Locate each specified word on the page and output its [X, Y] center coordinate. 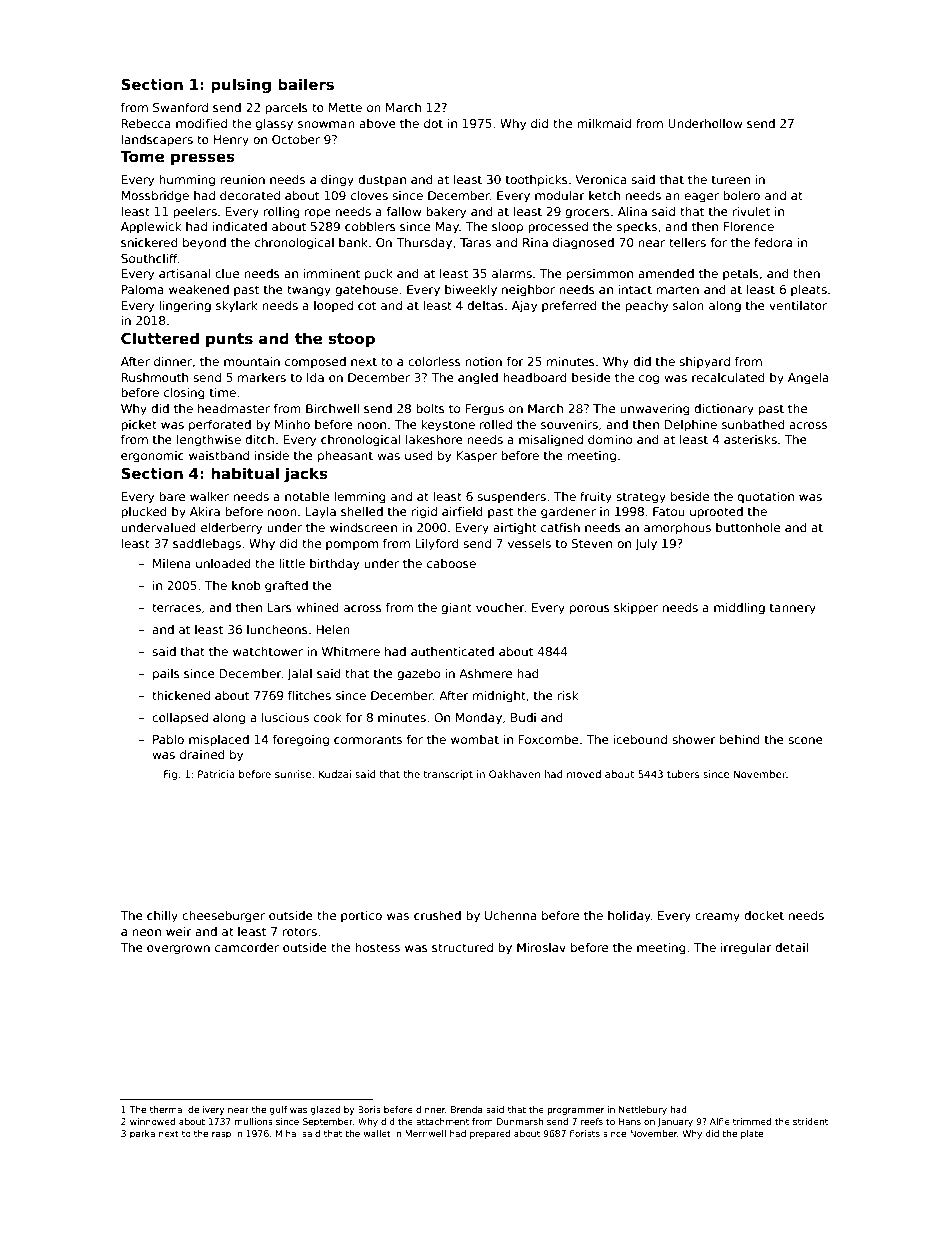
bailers [306, 84]
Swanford [180, 107]
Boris [369, 1109]
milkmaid [604, 123]
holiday [629, 917]
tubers [683, 774]
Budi [523, 717]
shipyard [704, 363]
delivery [206, 1110]
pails [166, 675]
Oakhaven [514, 774]
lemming [360, 498]
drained [202, 754]
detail [791, 947]
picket [139, 426]
